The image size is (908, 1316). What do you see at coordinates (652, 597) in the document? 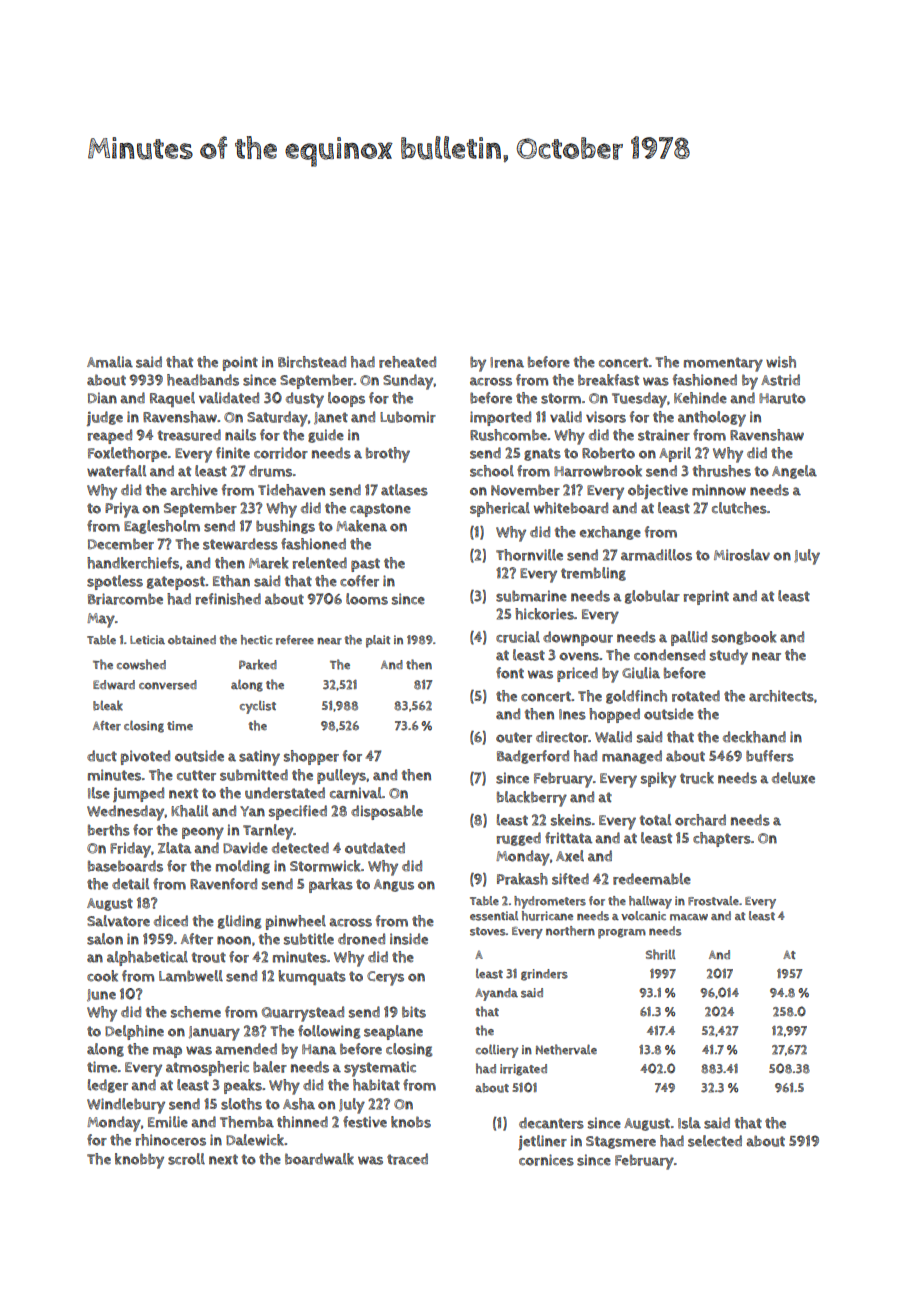
I see `globular` at bounding box center [652, 597].
